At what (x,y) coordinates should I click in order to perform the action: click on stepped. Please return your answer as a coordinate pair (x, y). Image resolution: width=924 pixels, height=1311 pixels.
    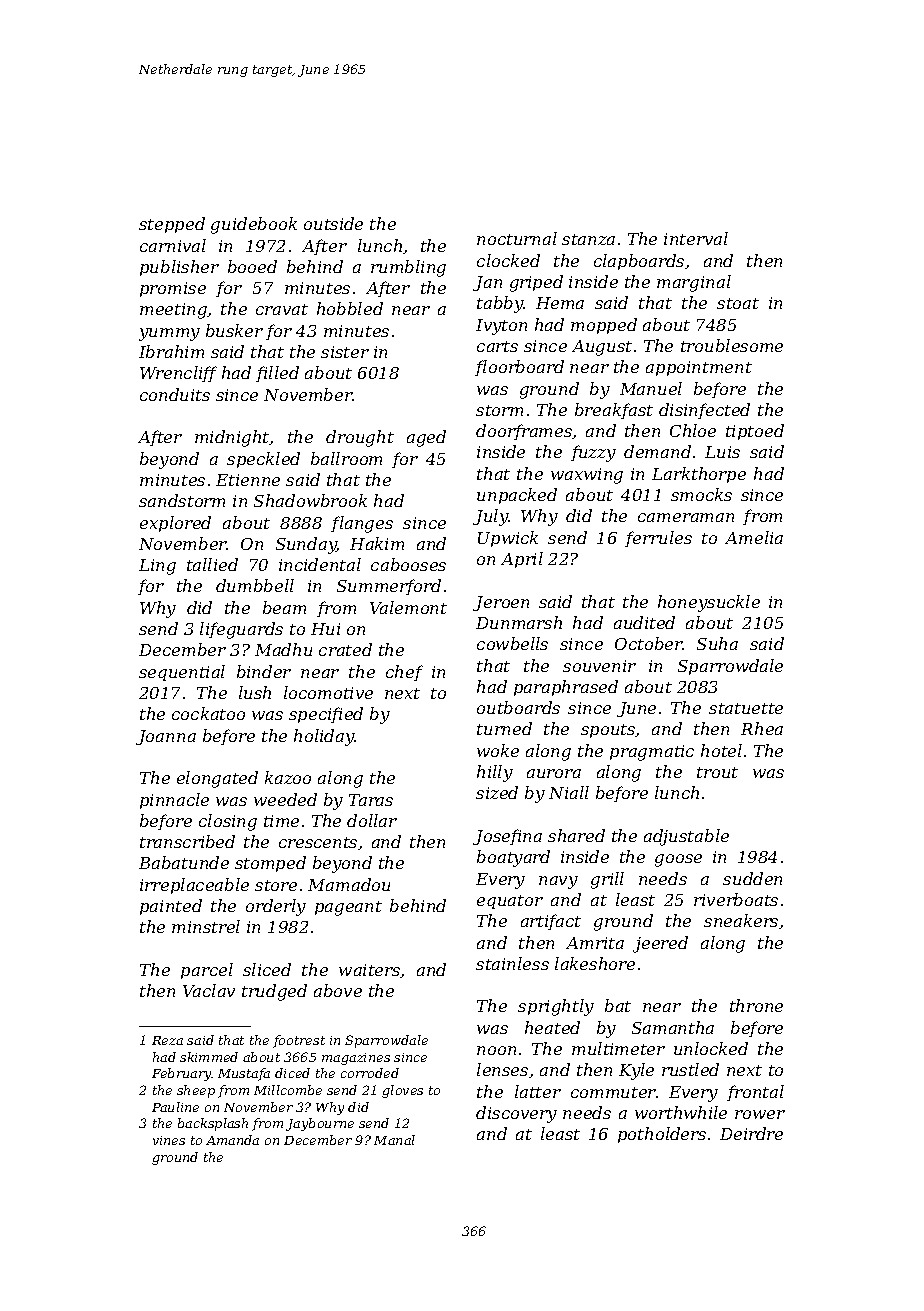
    Looking at the image, I should click on (172, 225).
